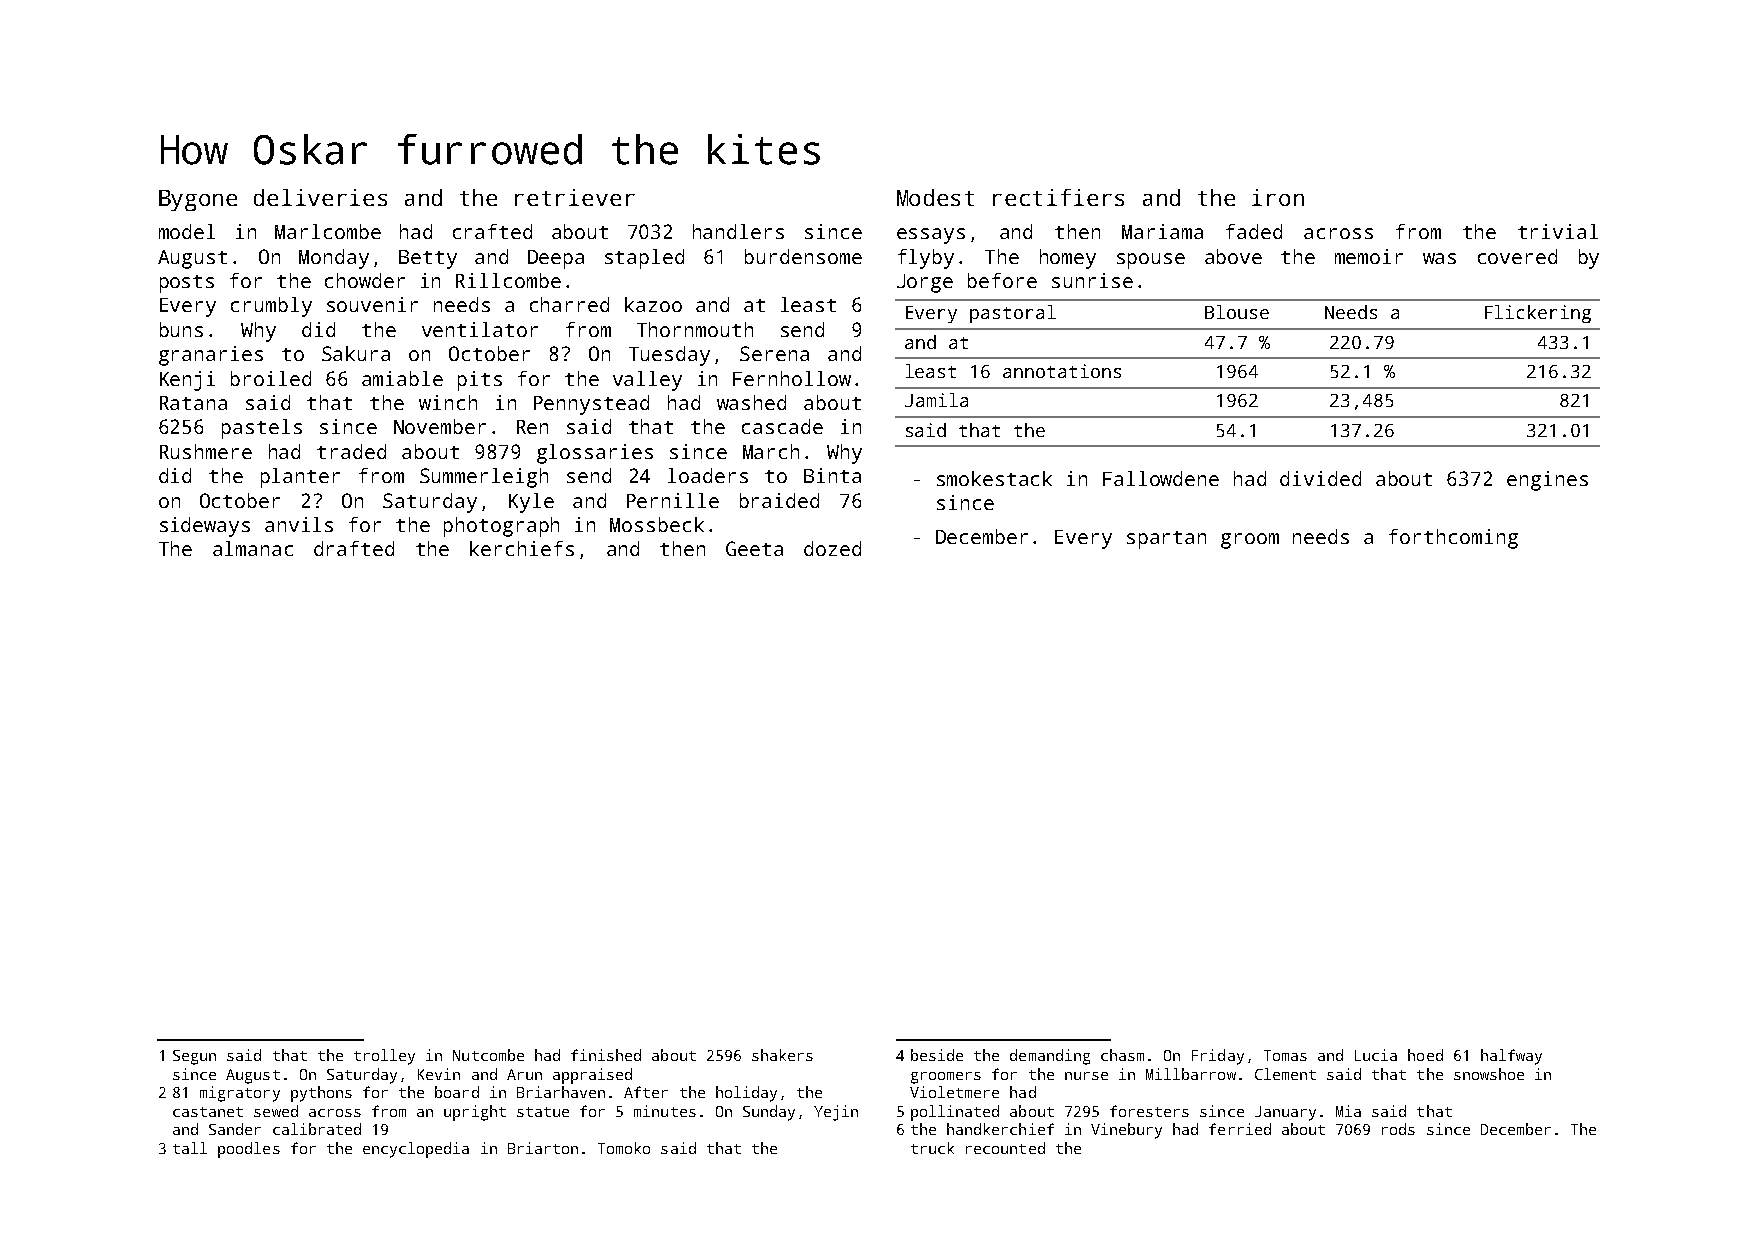  Describe the element at coordinates (1050, 1057) in the screenshot. I see `demanding` at that location.
